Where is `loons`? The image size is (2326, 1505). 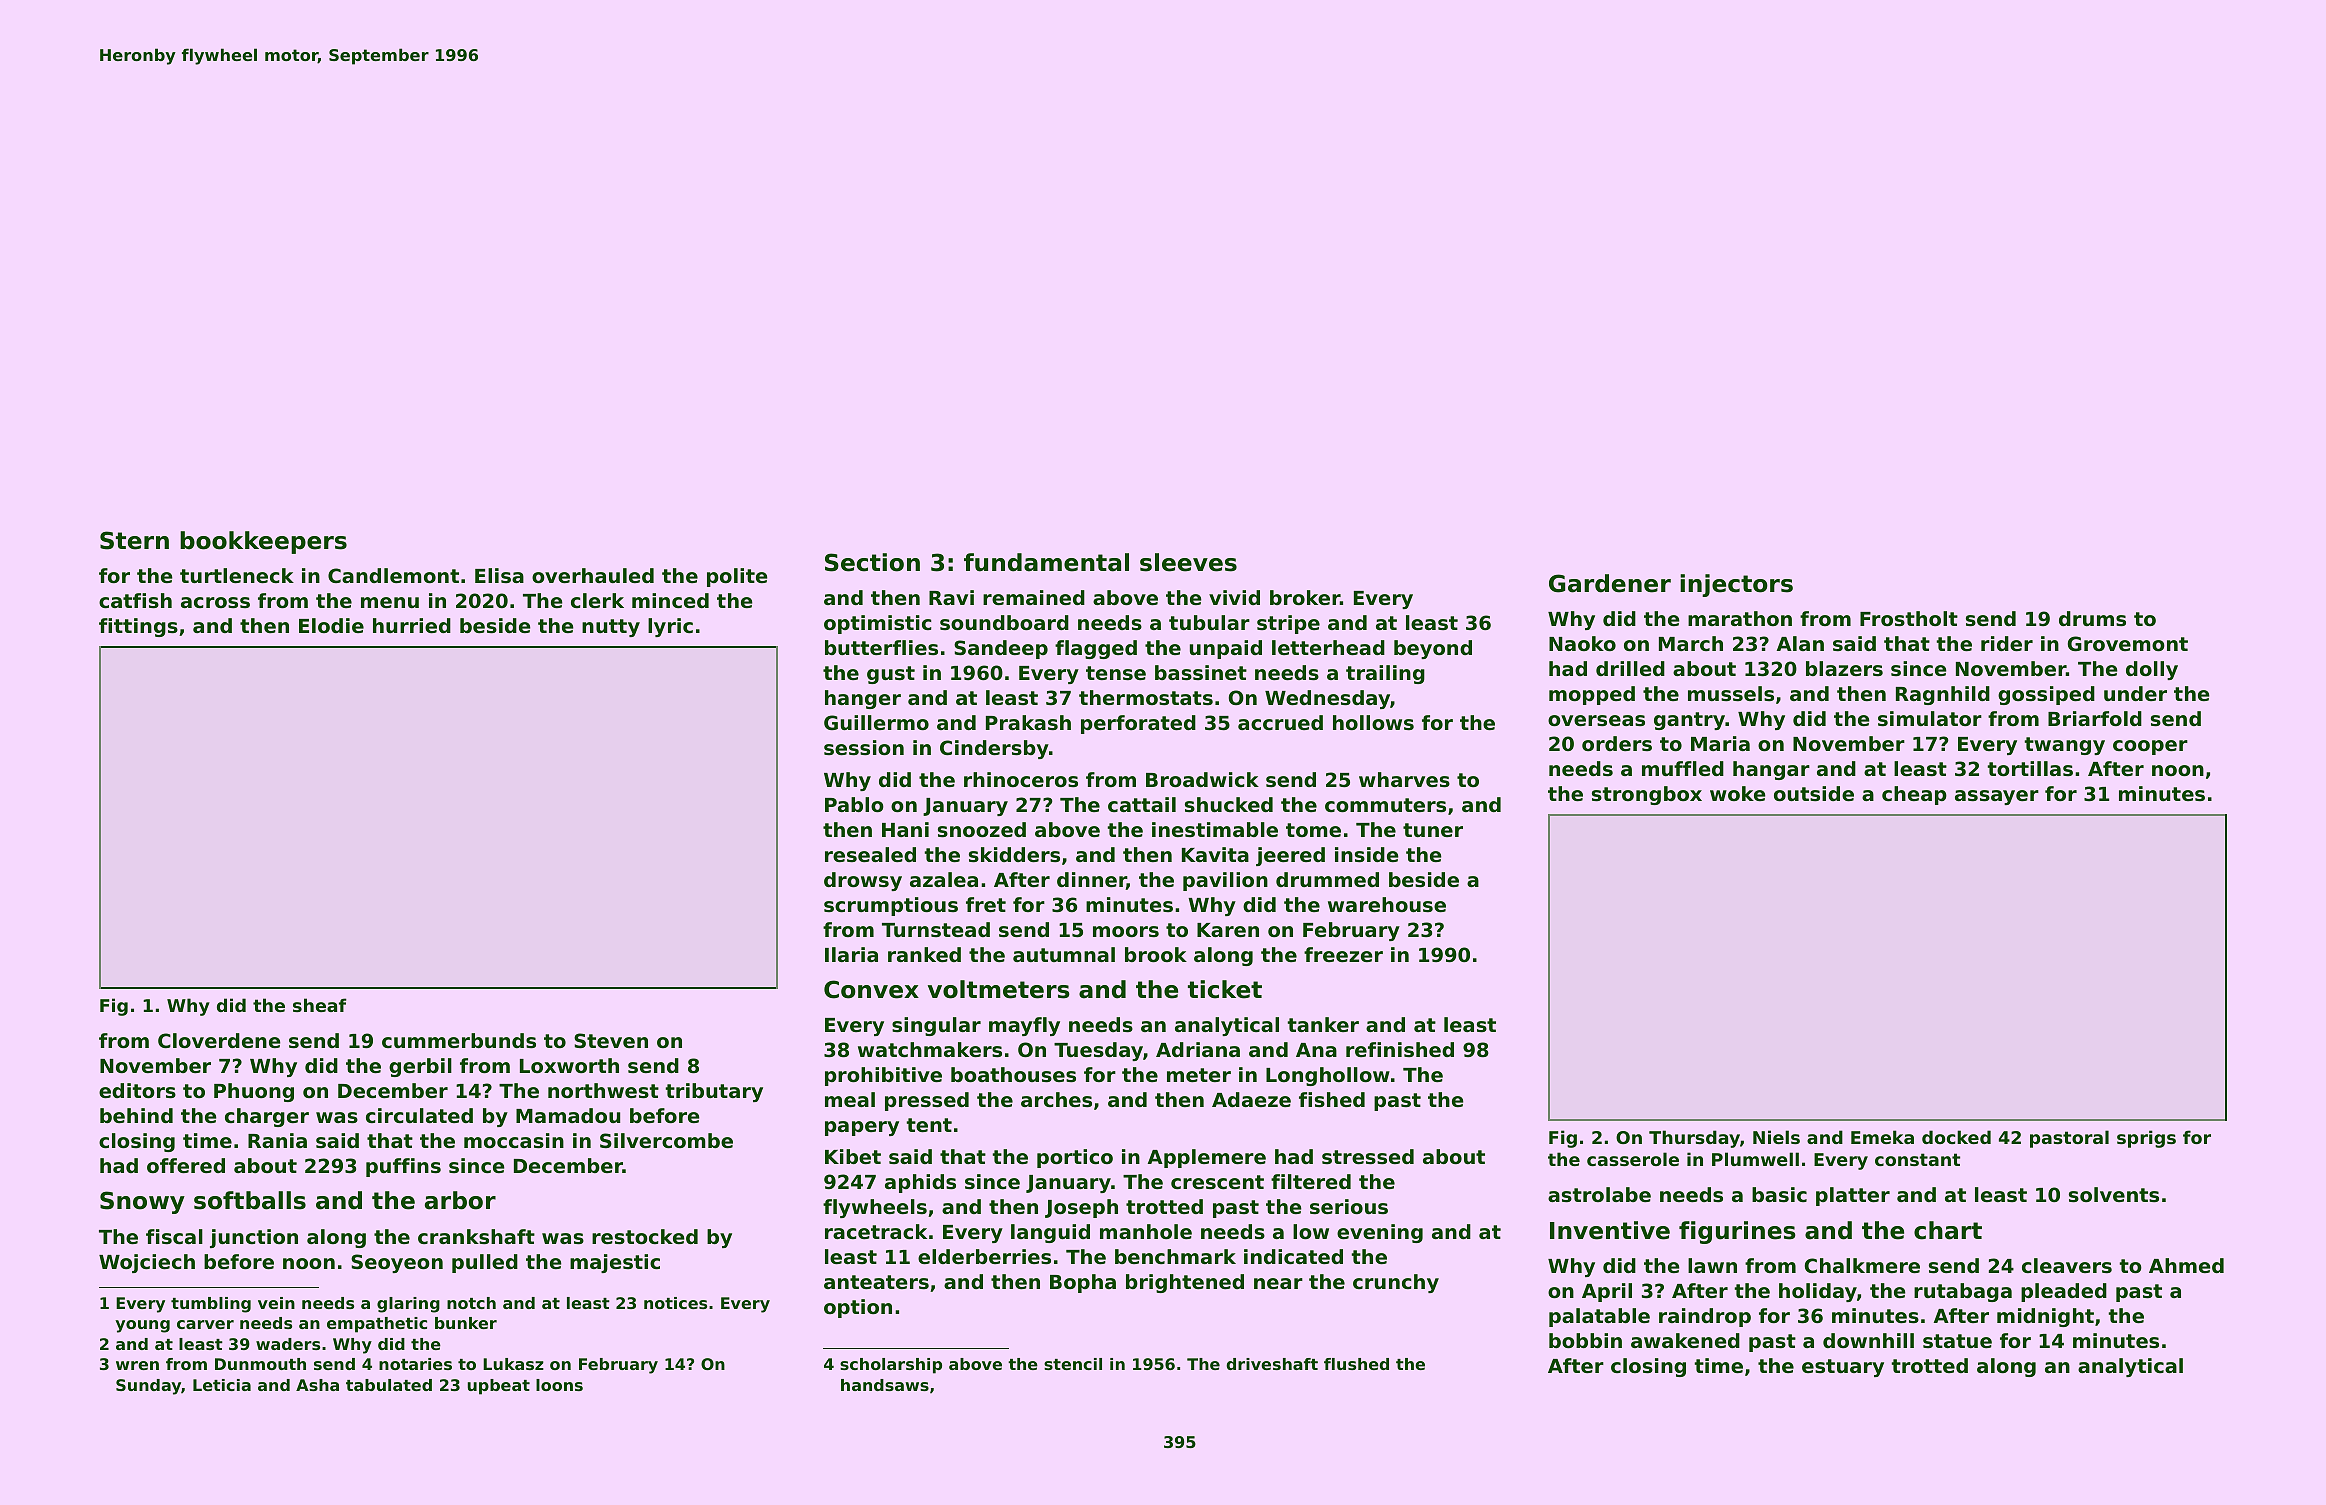 loons is located at coordinates (559, 1385).
